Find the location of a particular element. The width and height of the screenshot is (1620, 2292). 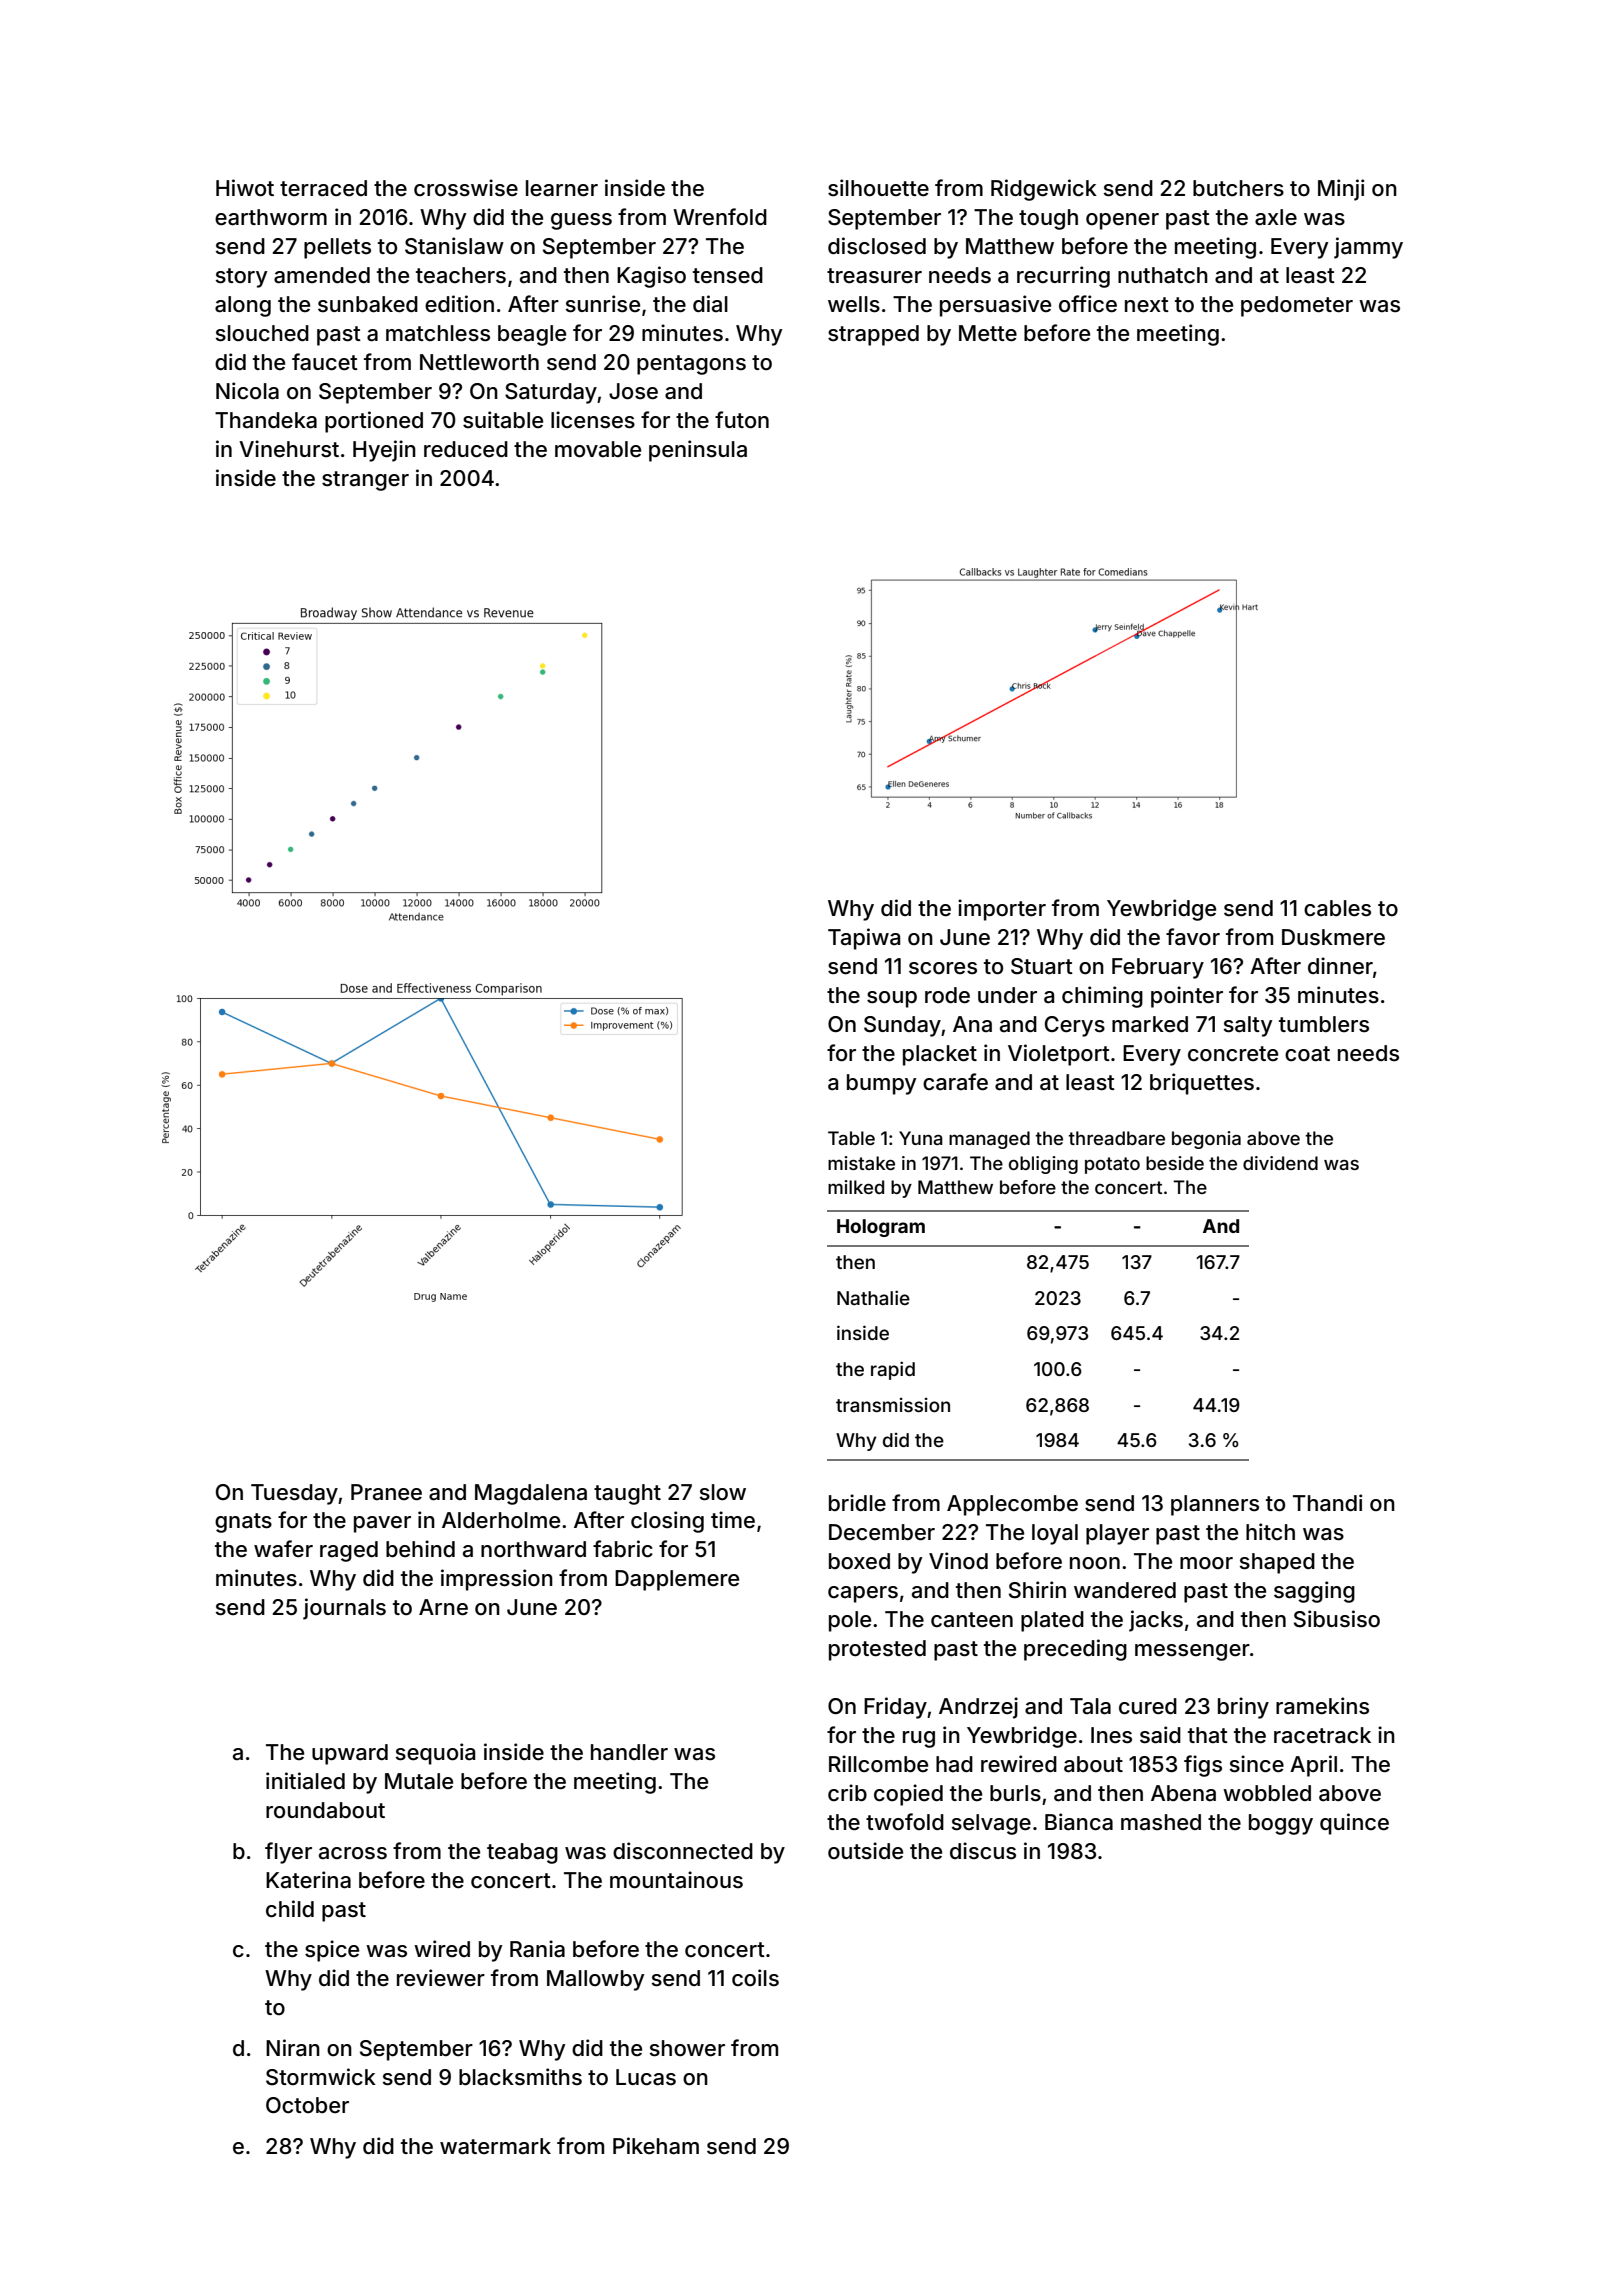

peninsula is located at coordinates (698, 451).
